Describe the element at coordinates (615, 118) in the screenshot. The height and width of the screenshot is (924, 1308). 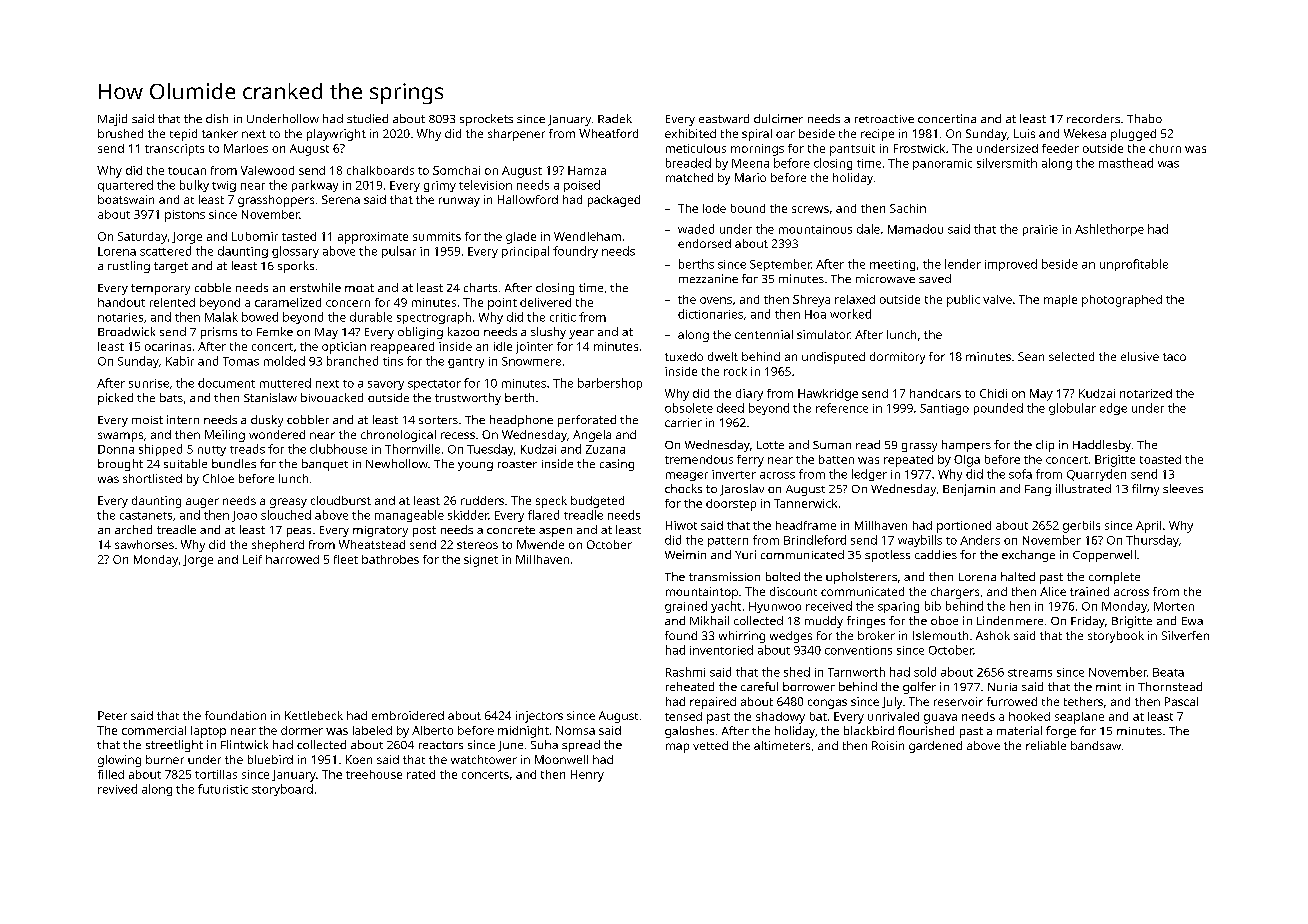
I see `Radek` at that location.
